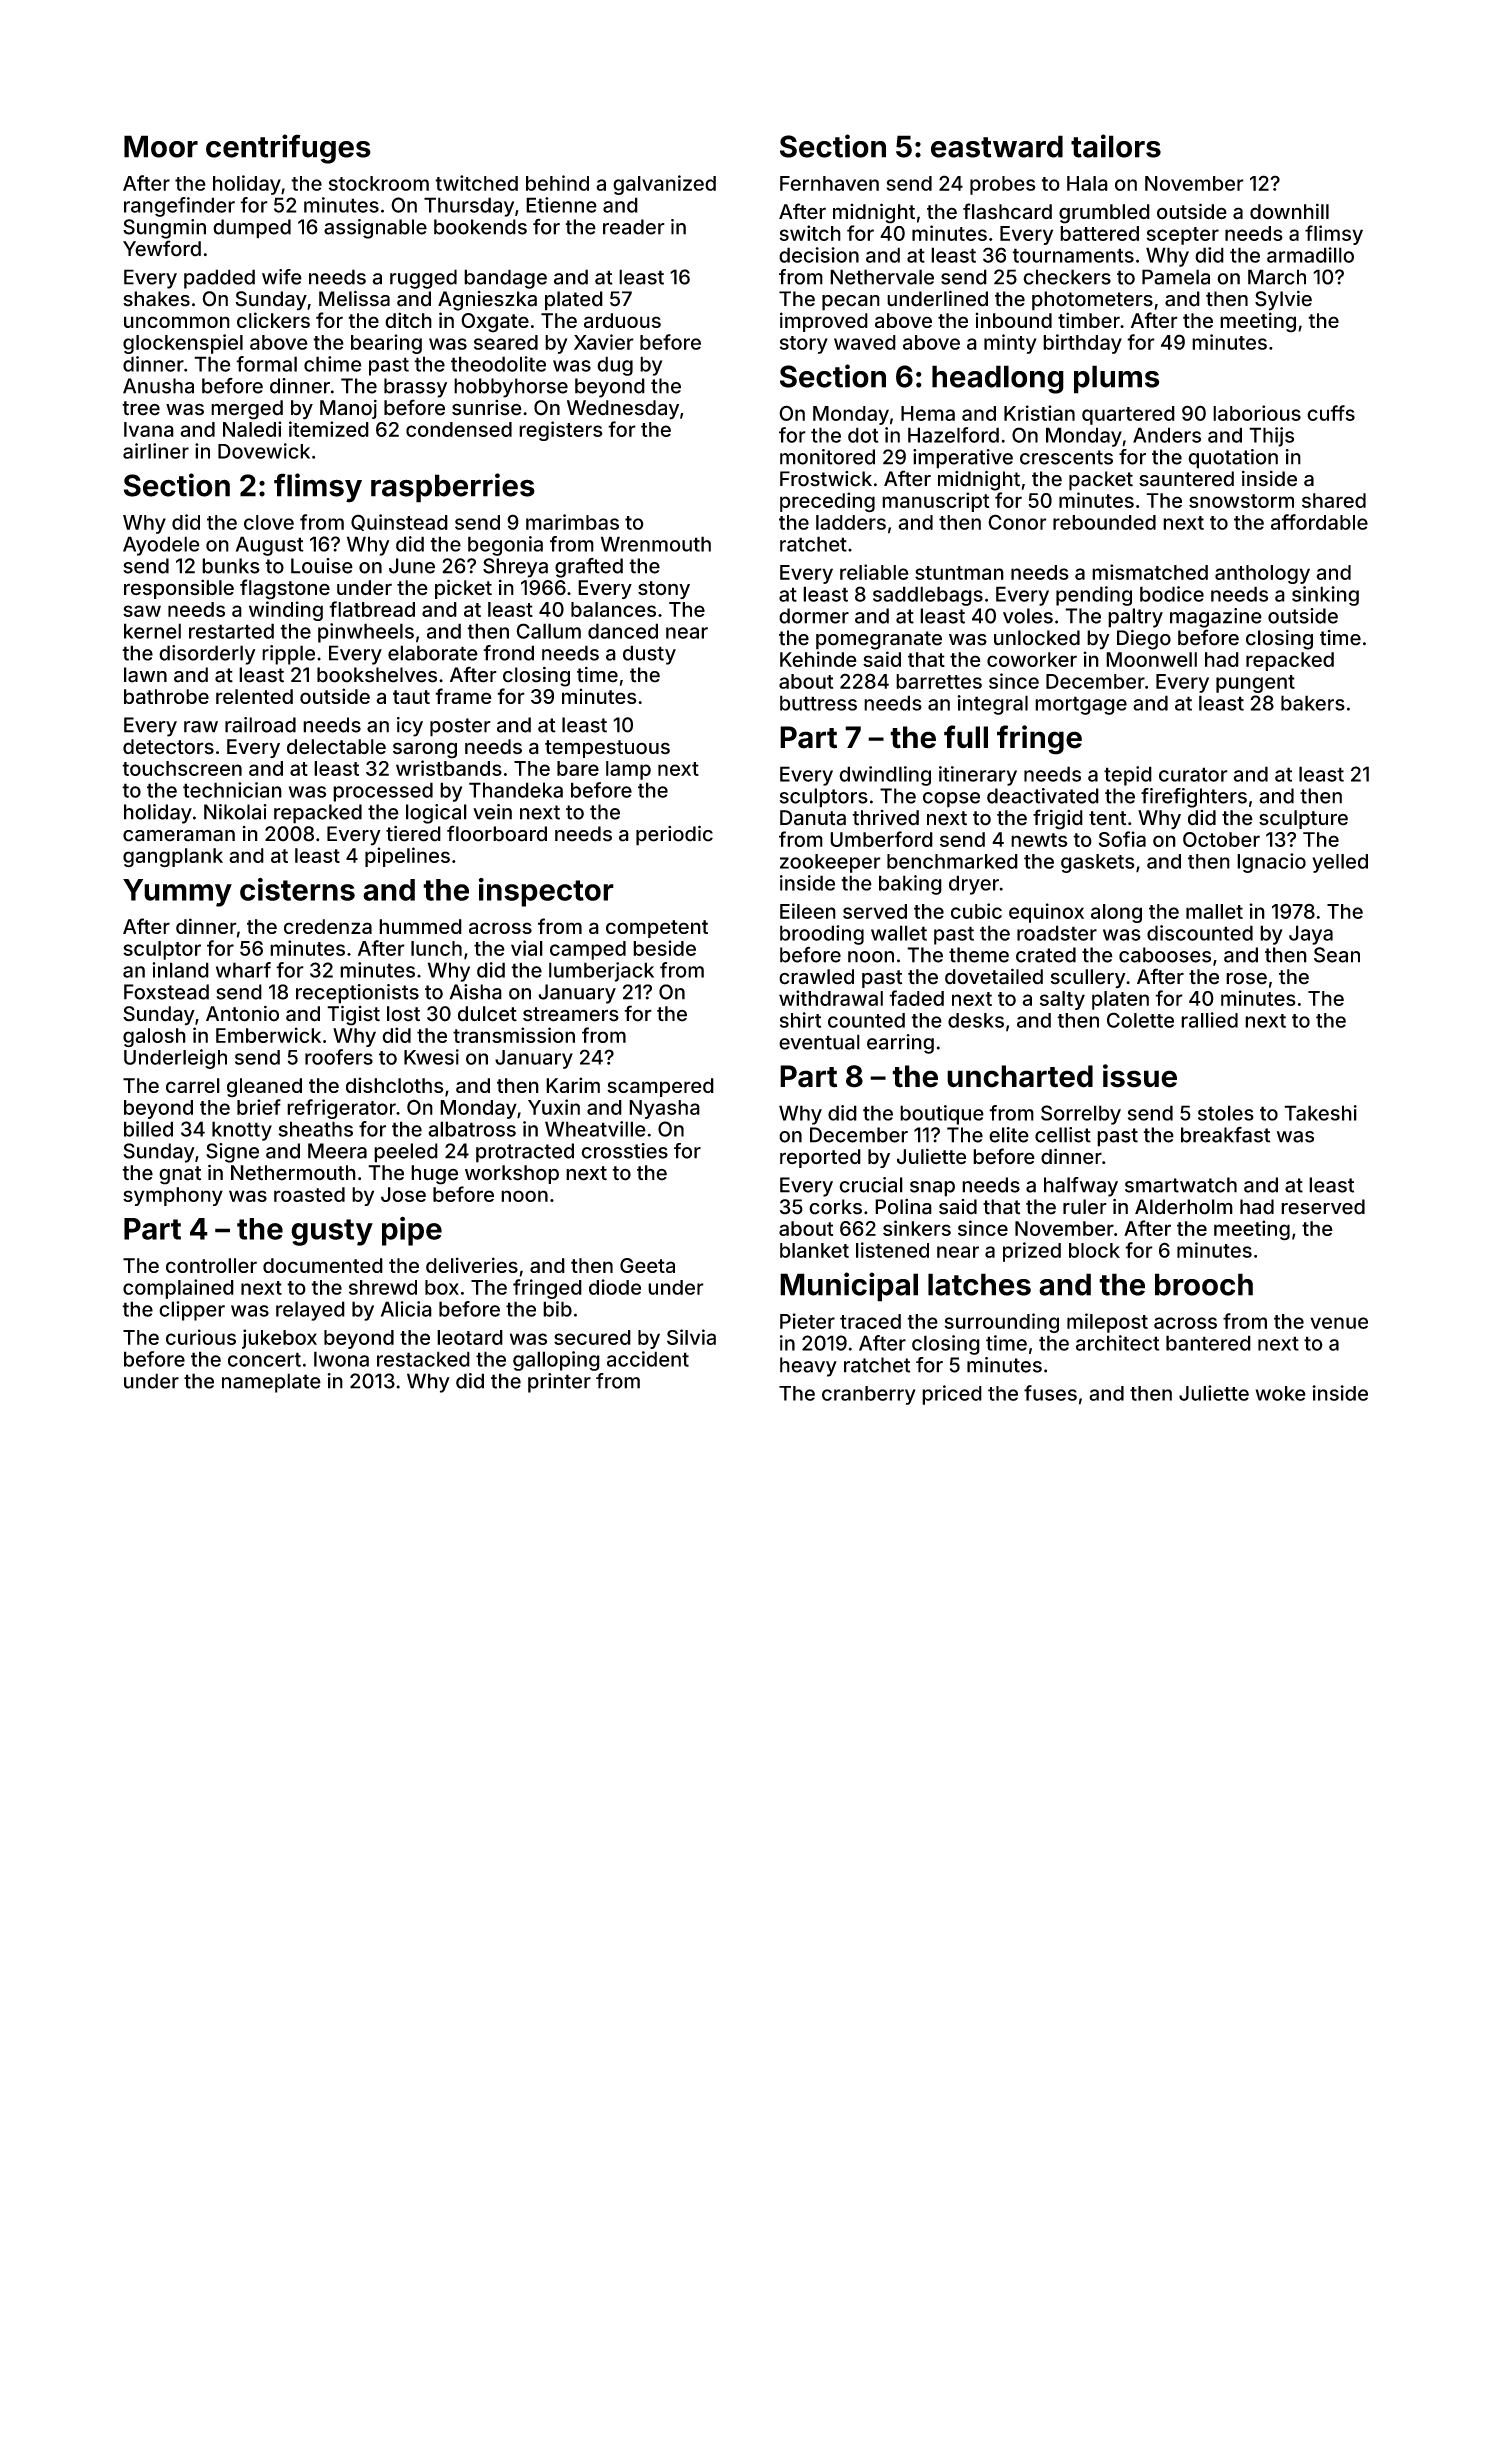 This screenshot has width=1496, height=2464. I want to click on sculpture, so click(1303, 819).
